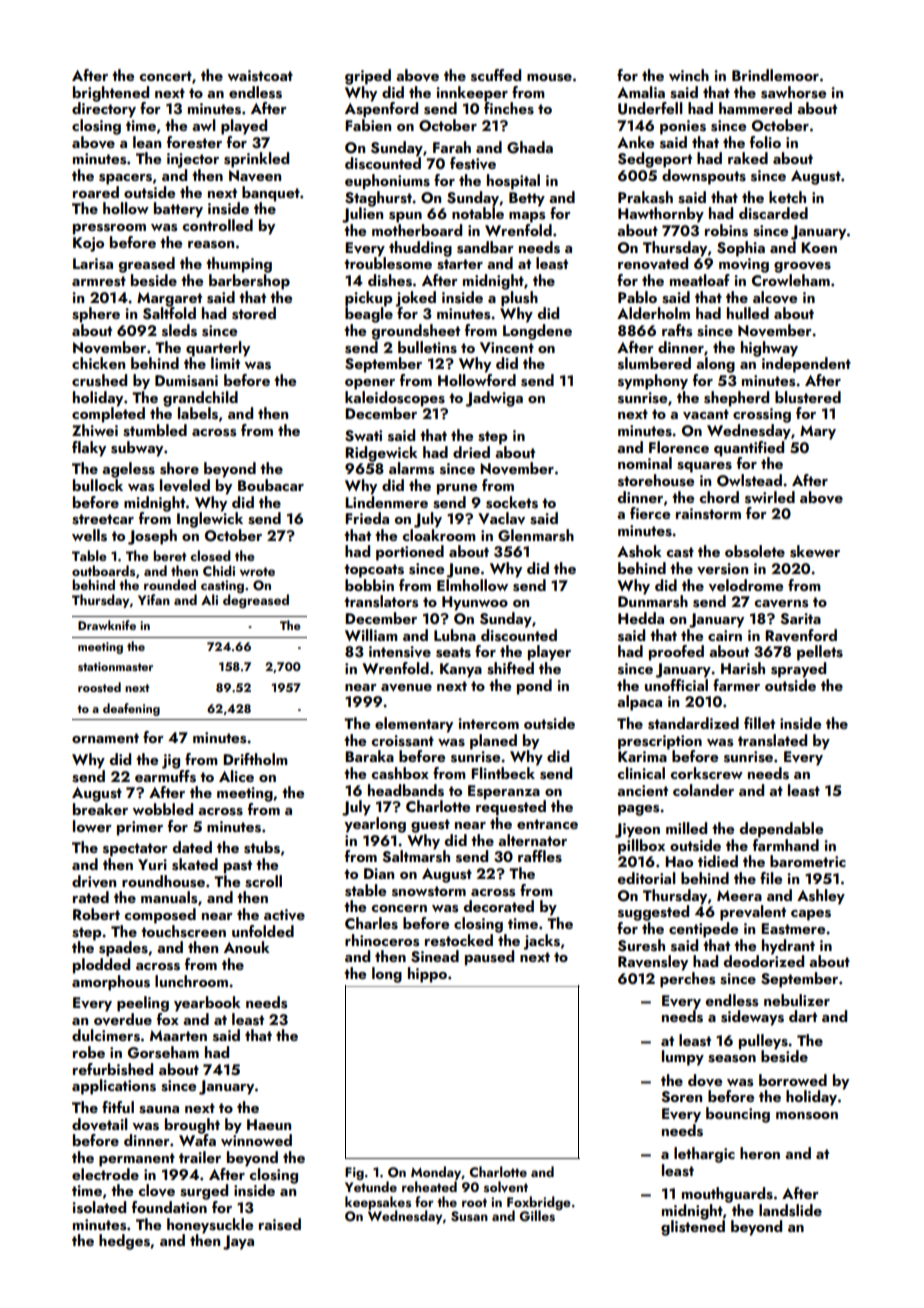 This screenshot has height=1308, width=924. What do you see at coordinates (775, 75) in the screenshot?
I see `Brindlemoor` at bounding box center [775, 75].
